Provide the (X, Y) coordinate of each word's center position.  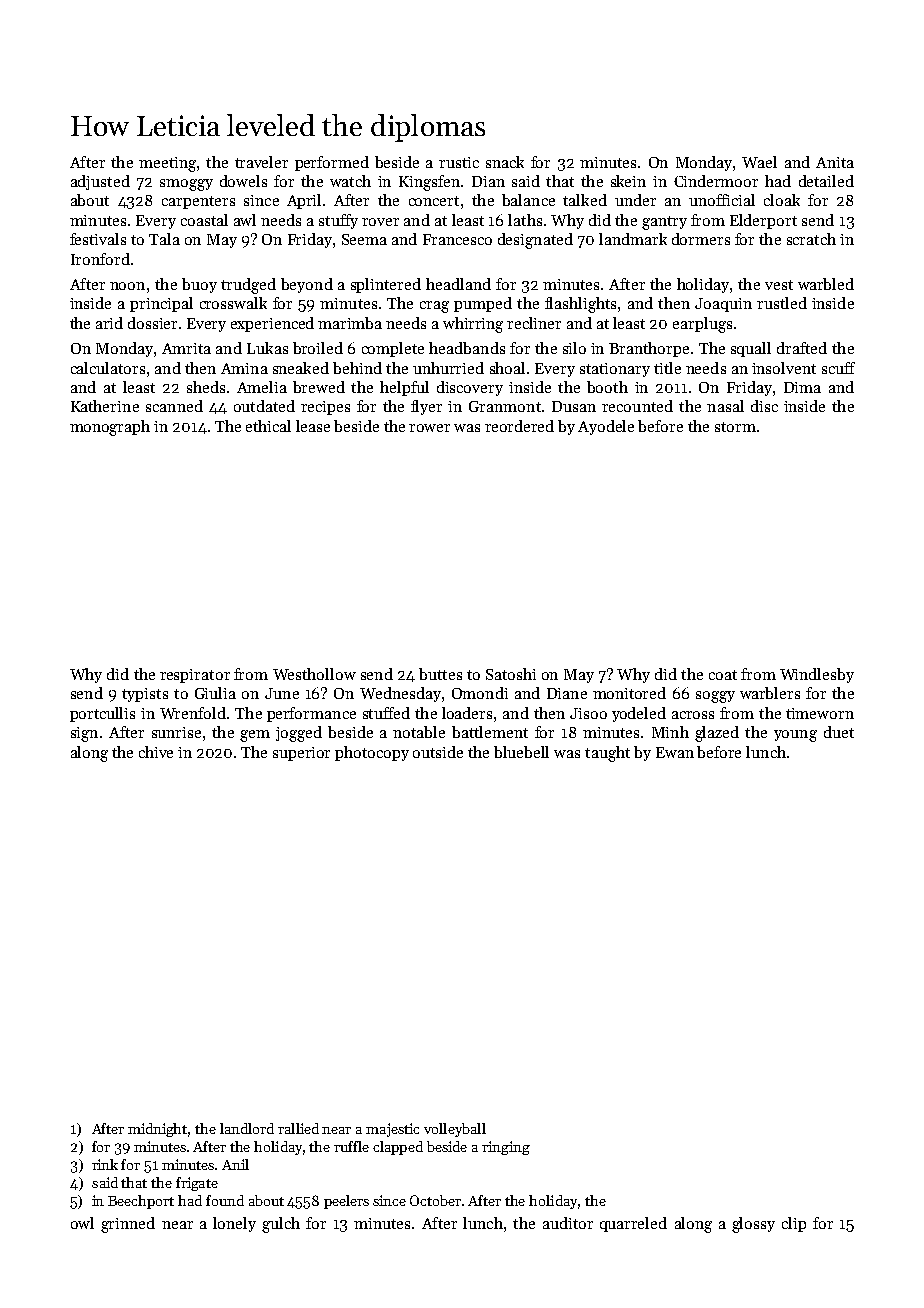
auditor (568, 1223)
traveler (261, 162)
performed (332, 163)
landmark (633, 239)
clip (794, 1224)
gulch (281, 1225)
